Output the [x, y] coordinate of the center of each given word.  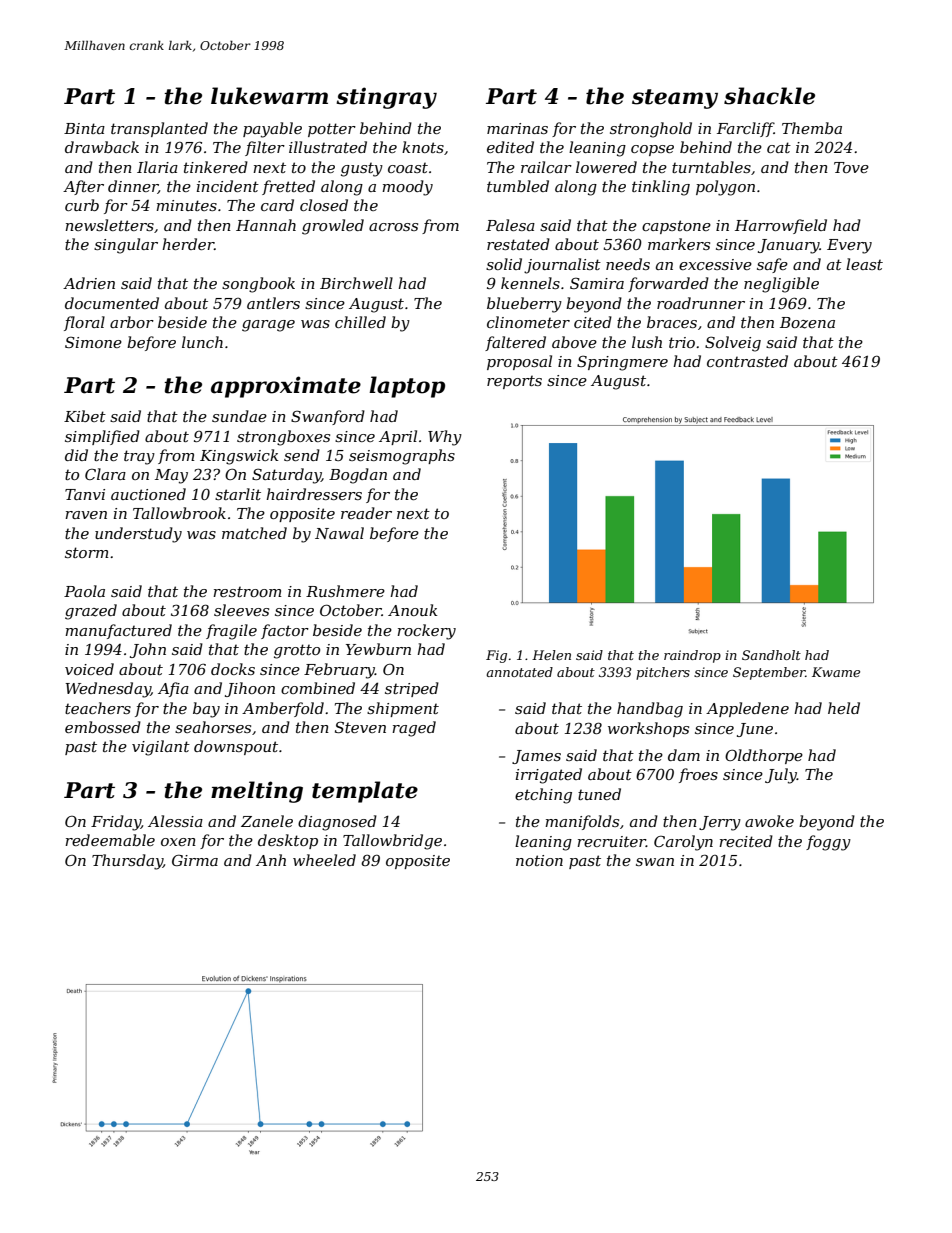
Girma [195, 860]
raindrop [692, 656]
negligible [781, 285]
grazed [91, 612]
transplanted [159, 129]
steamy [675, 99]
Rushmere [345, 591]
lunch [202, 342]
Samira [597, 283]
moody [407, 188]
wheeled [324, 860]
